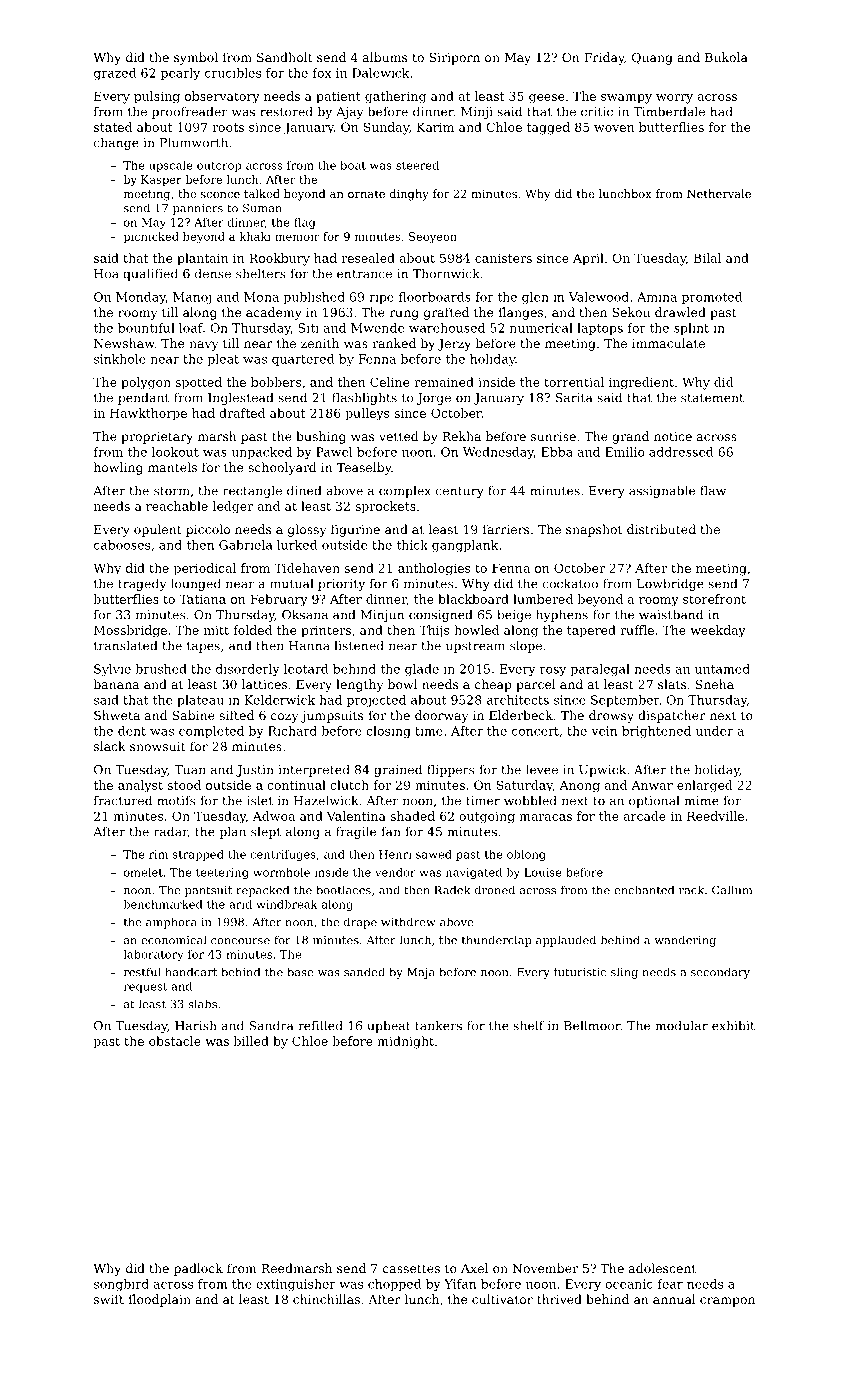  I want to click on Minji, so click(477, 113).
